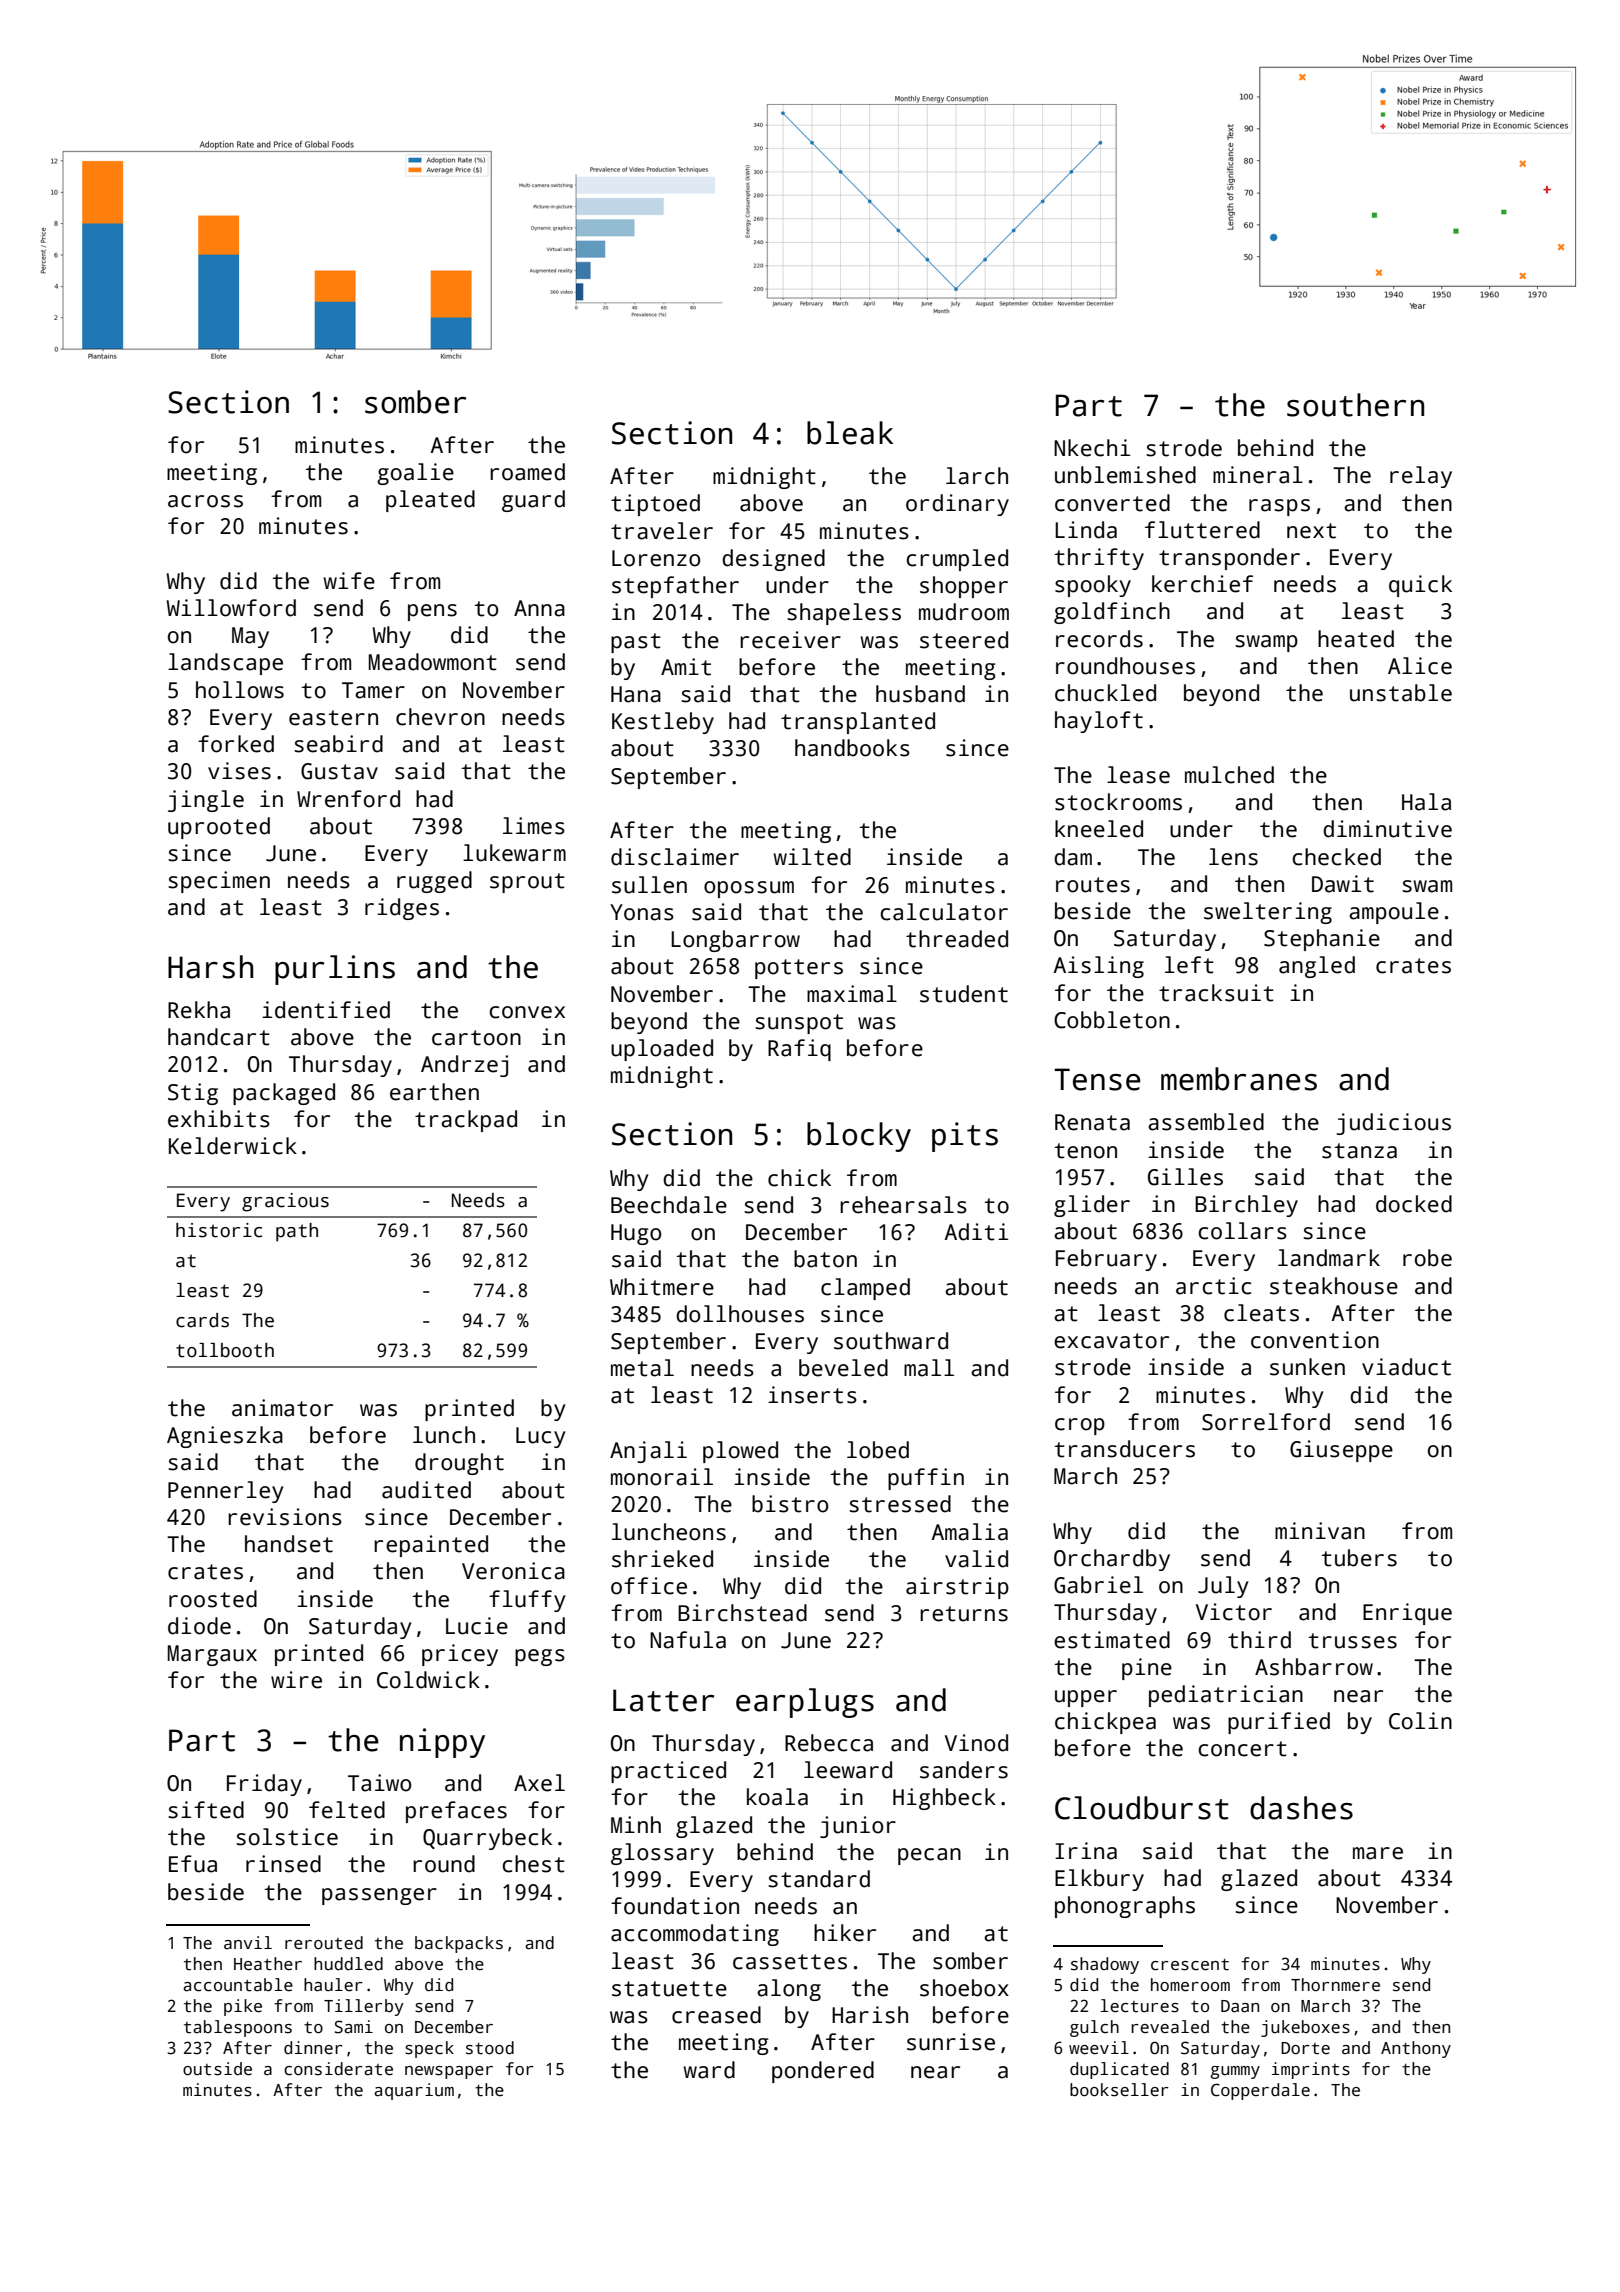  Describe the element at coordinates (1378, 1853) in the document. I see `mare` at that location.
